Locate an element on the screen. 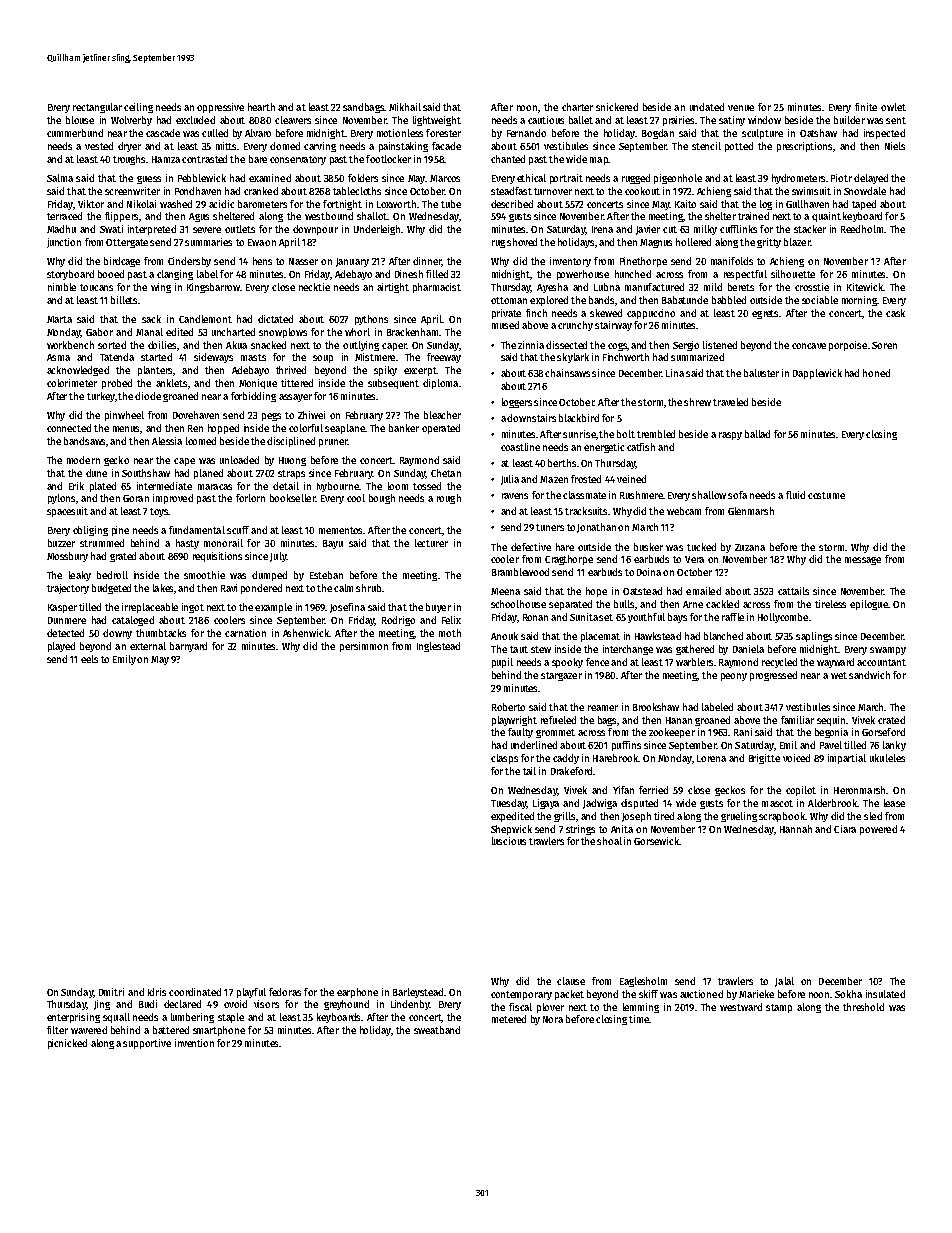 This screenshot has height=1233, width=952. Dmitri is located at coordinates (111, 992).
